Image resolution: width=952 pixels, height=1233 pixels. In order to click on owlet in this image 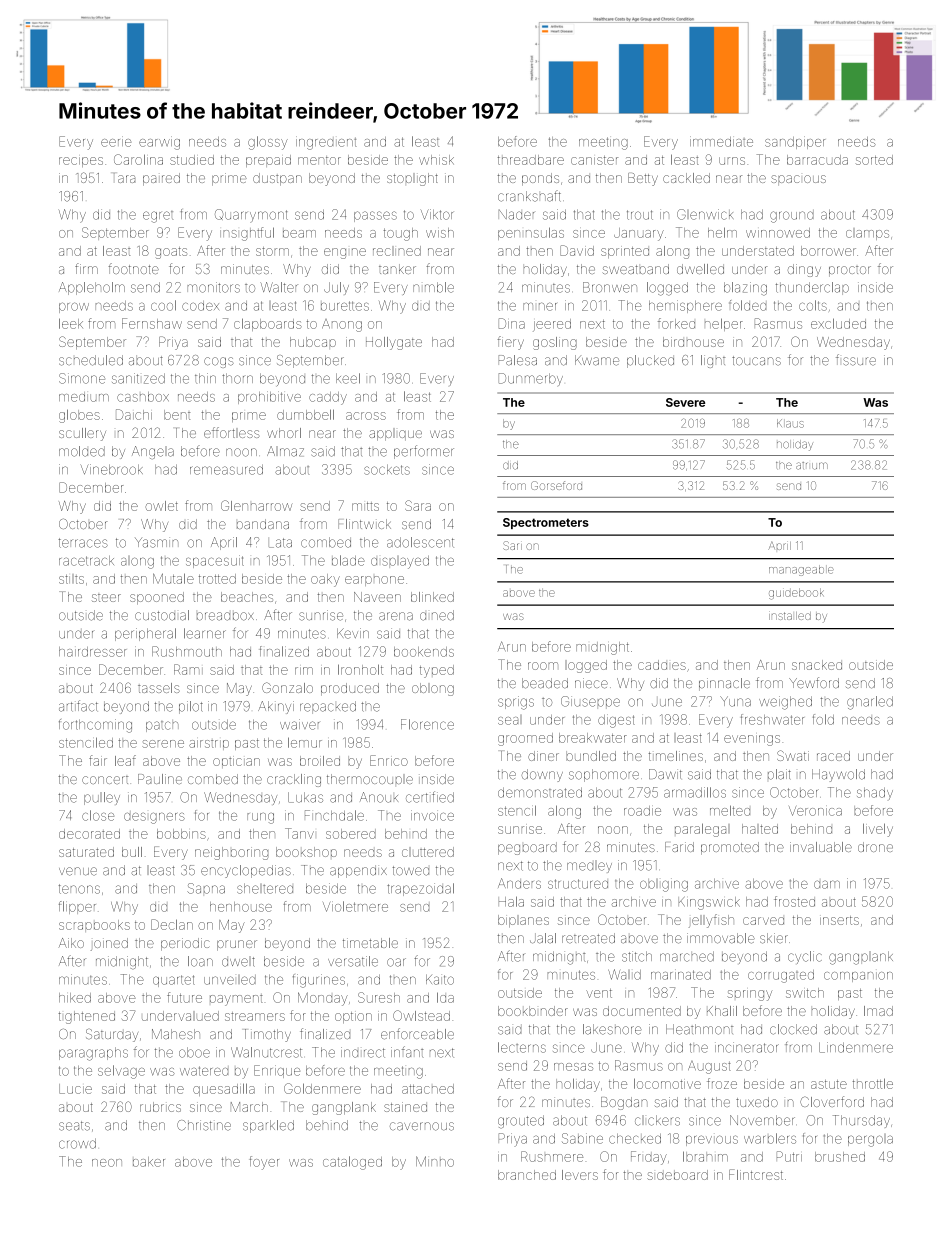, I will do `click(161, 506)`.
